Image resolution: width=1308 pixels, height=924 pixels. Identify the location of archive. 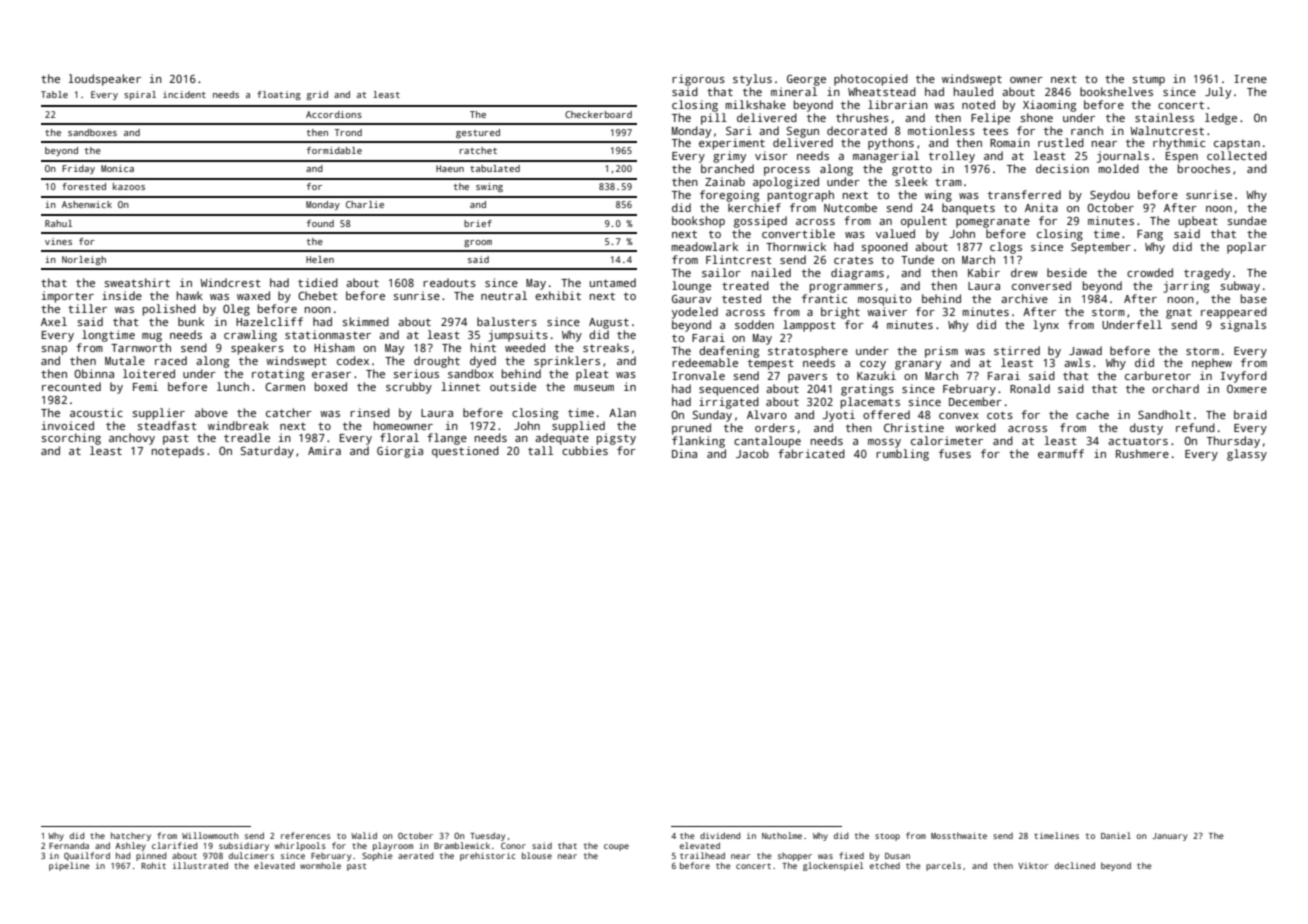
(1024, 298).
